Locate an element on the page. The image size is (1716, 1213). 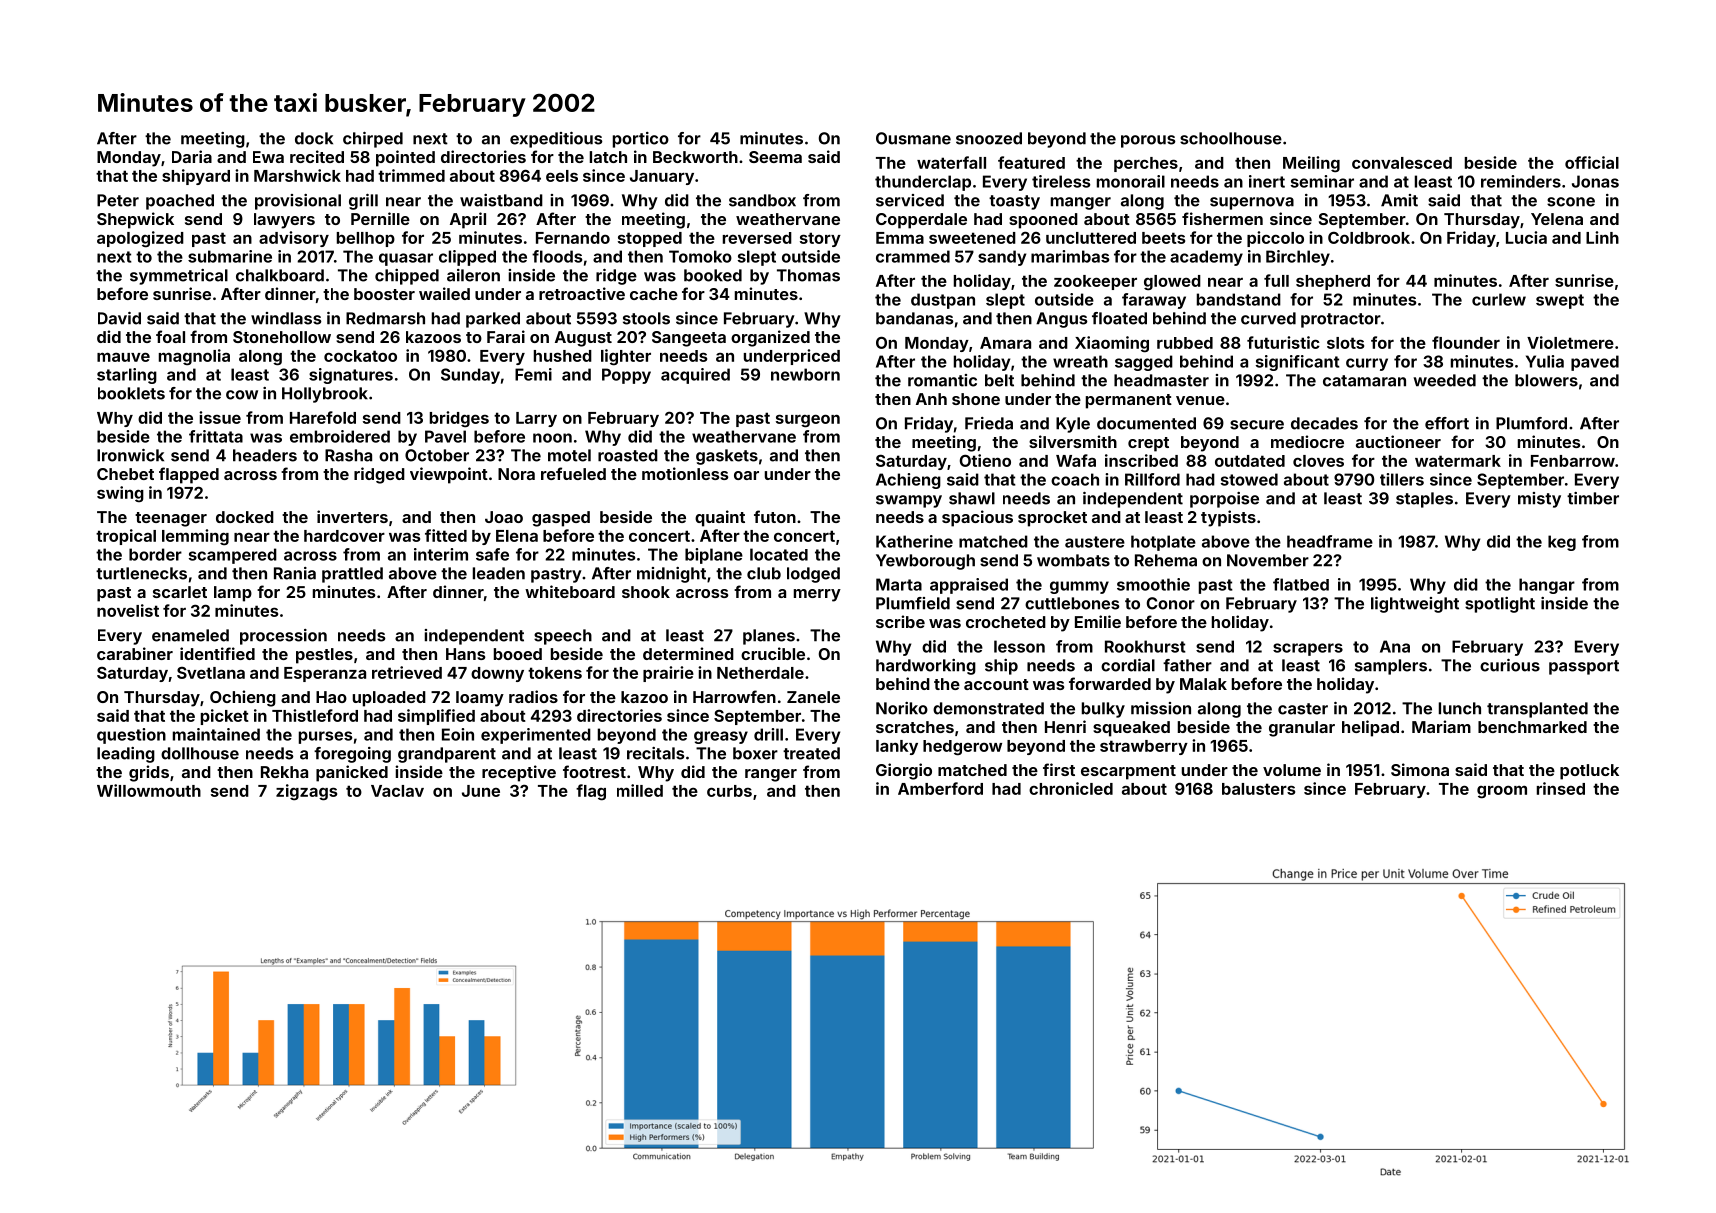
Farai is located at coordinates (506, 336).
